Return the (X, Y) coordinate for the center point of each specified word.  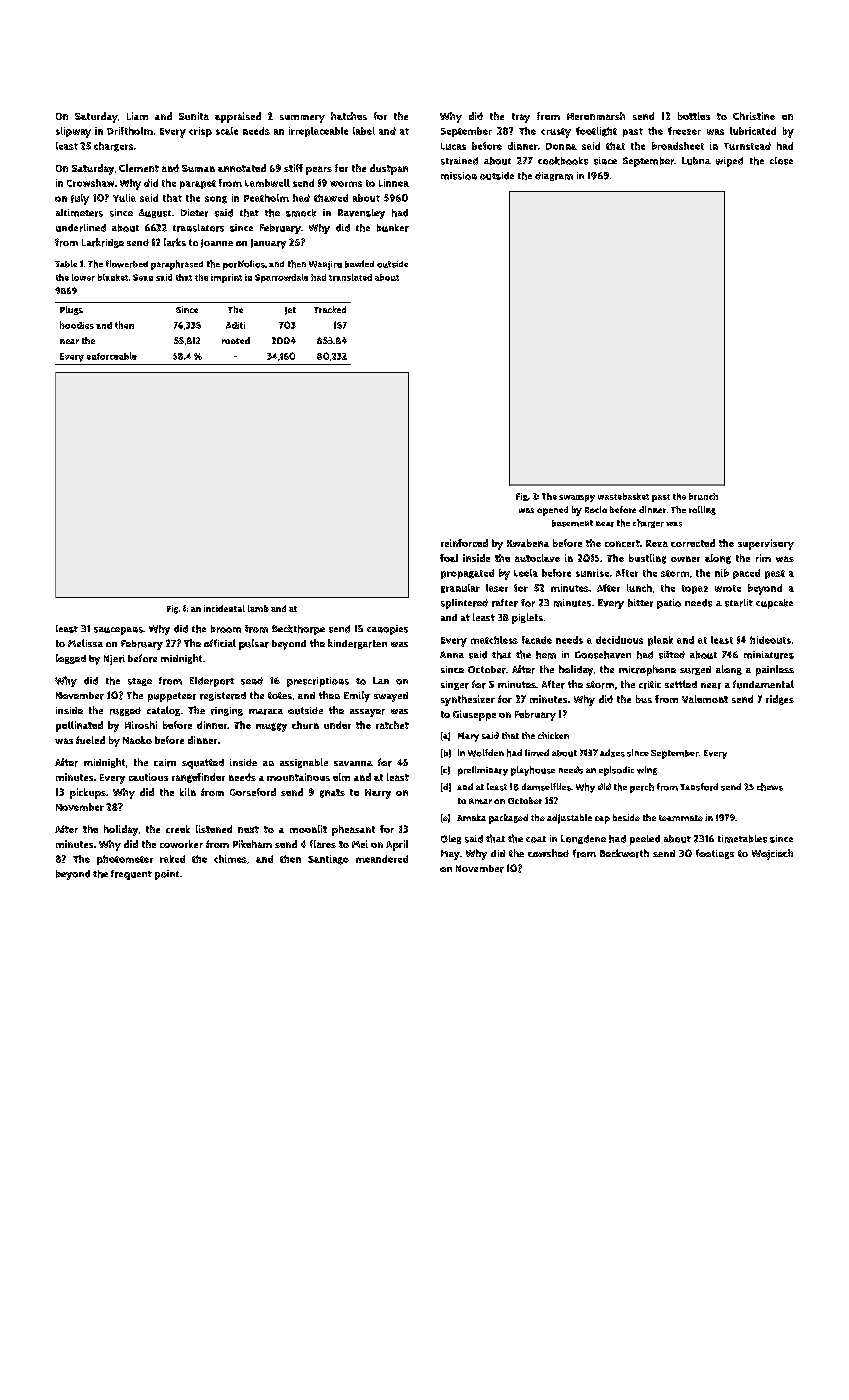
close (781, 161)
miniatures (769, 655)
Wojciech (772, 854)
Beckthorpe (298, 630)
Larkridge (103, 243)
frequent (131, 875)
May (450, 855)
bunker (393, 228)
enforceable (112, 356)
